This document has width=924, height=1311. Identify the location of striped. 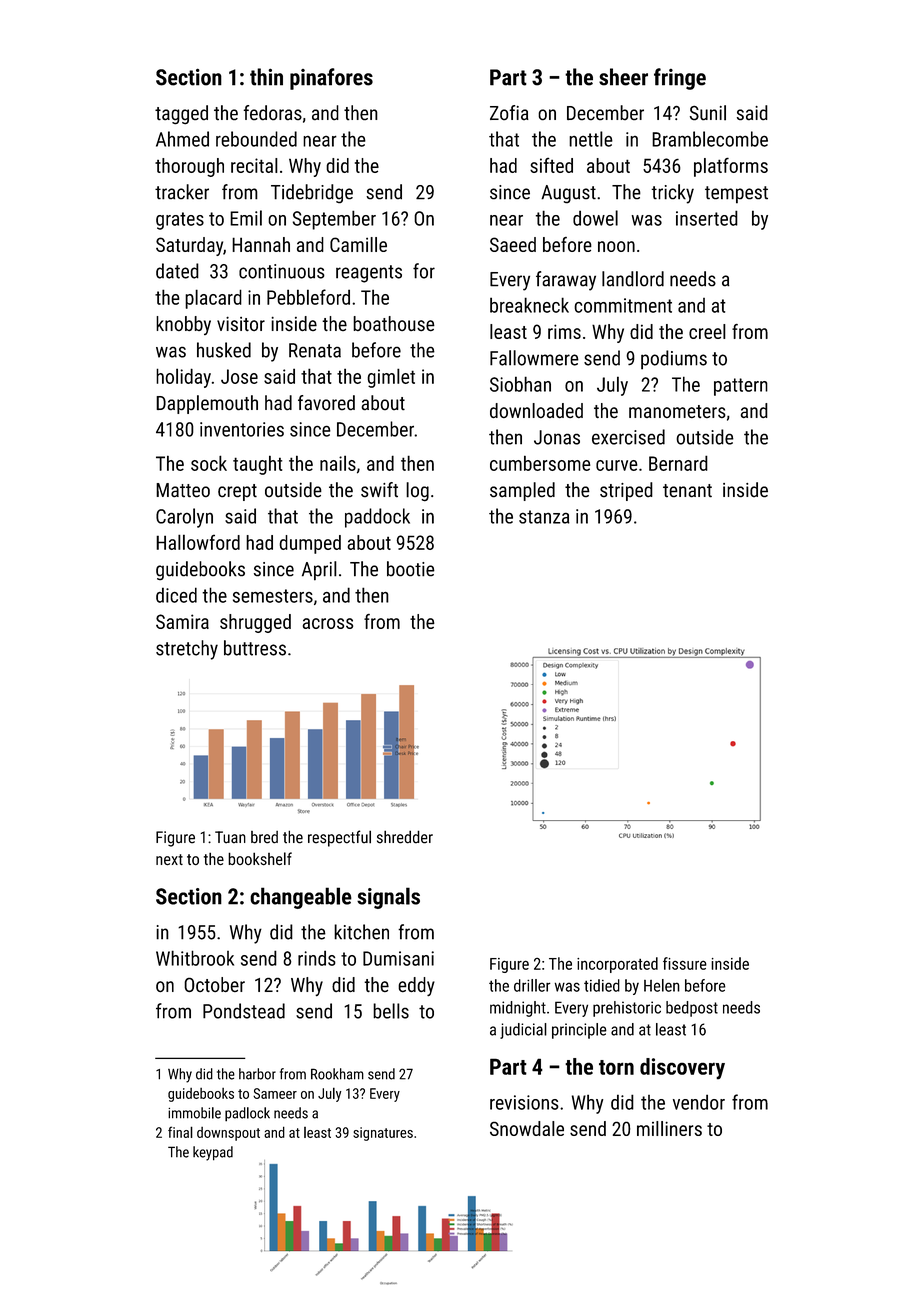
(626, 491).
